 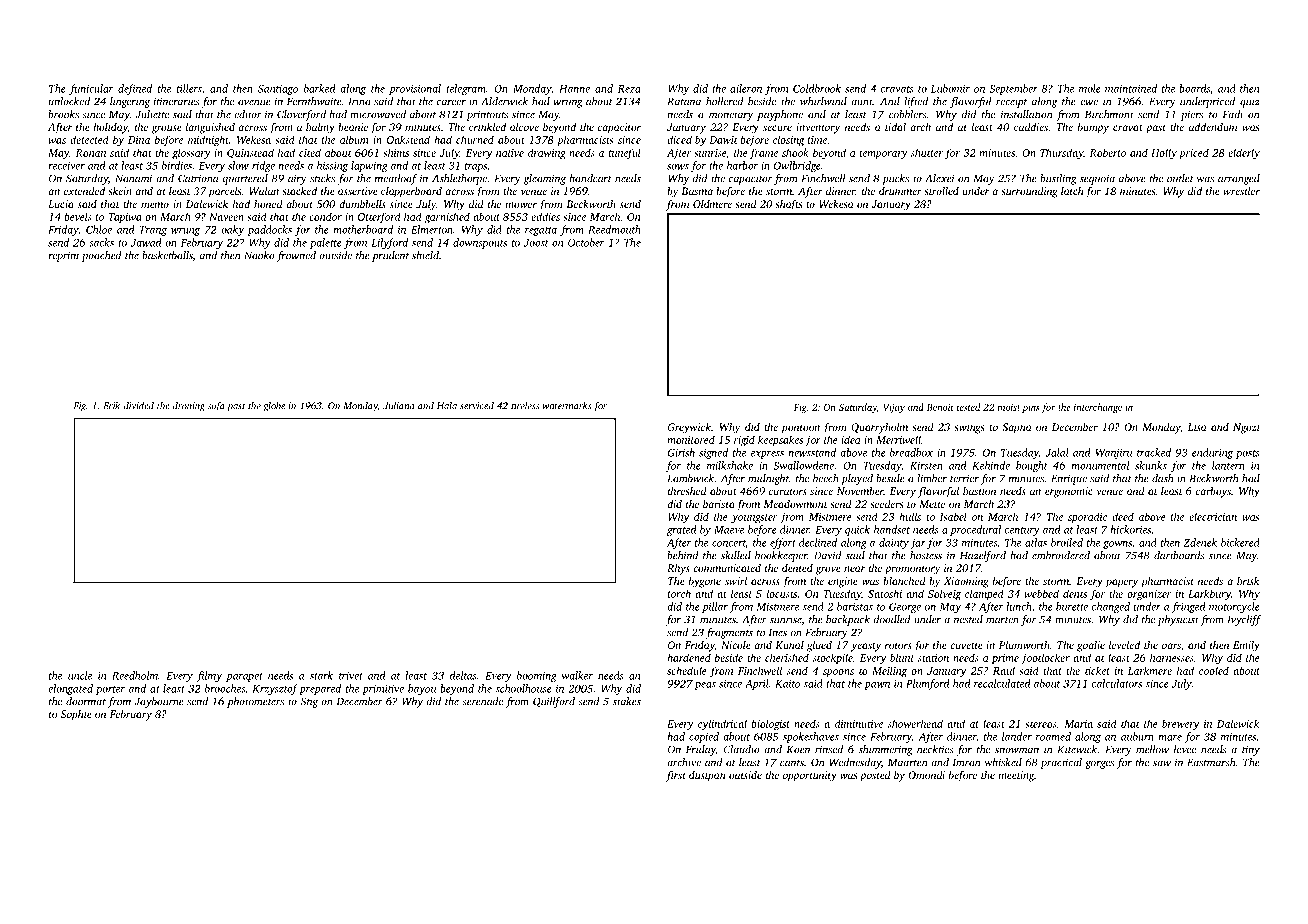 I want to click on tillers, so click(x=189, y=88).
